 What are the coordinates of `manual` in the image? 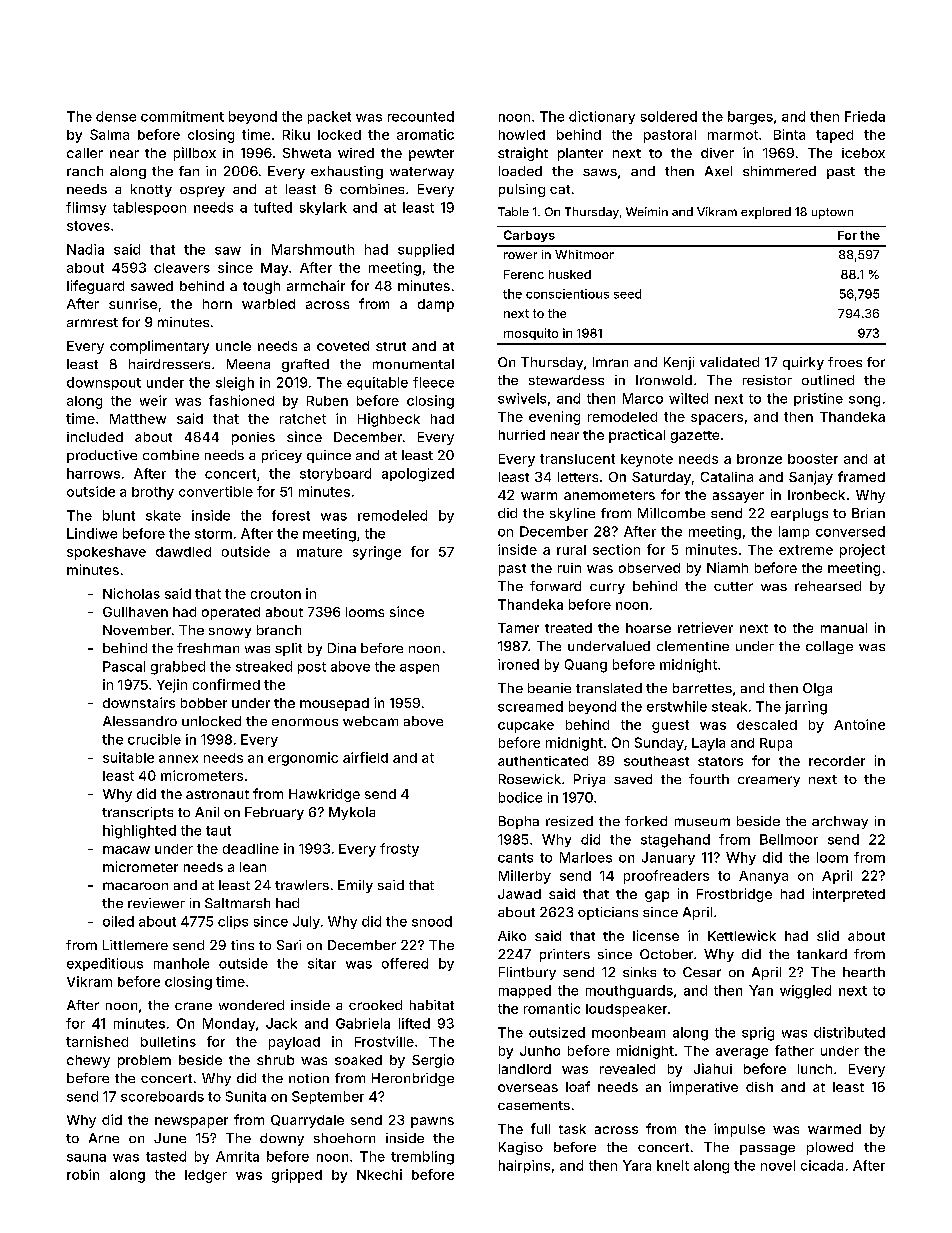 It's located at (844, 628).
